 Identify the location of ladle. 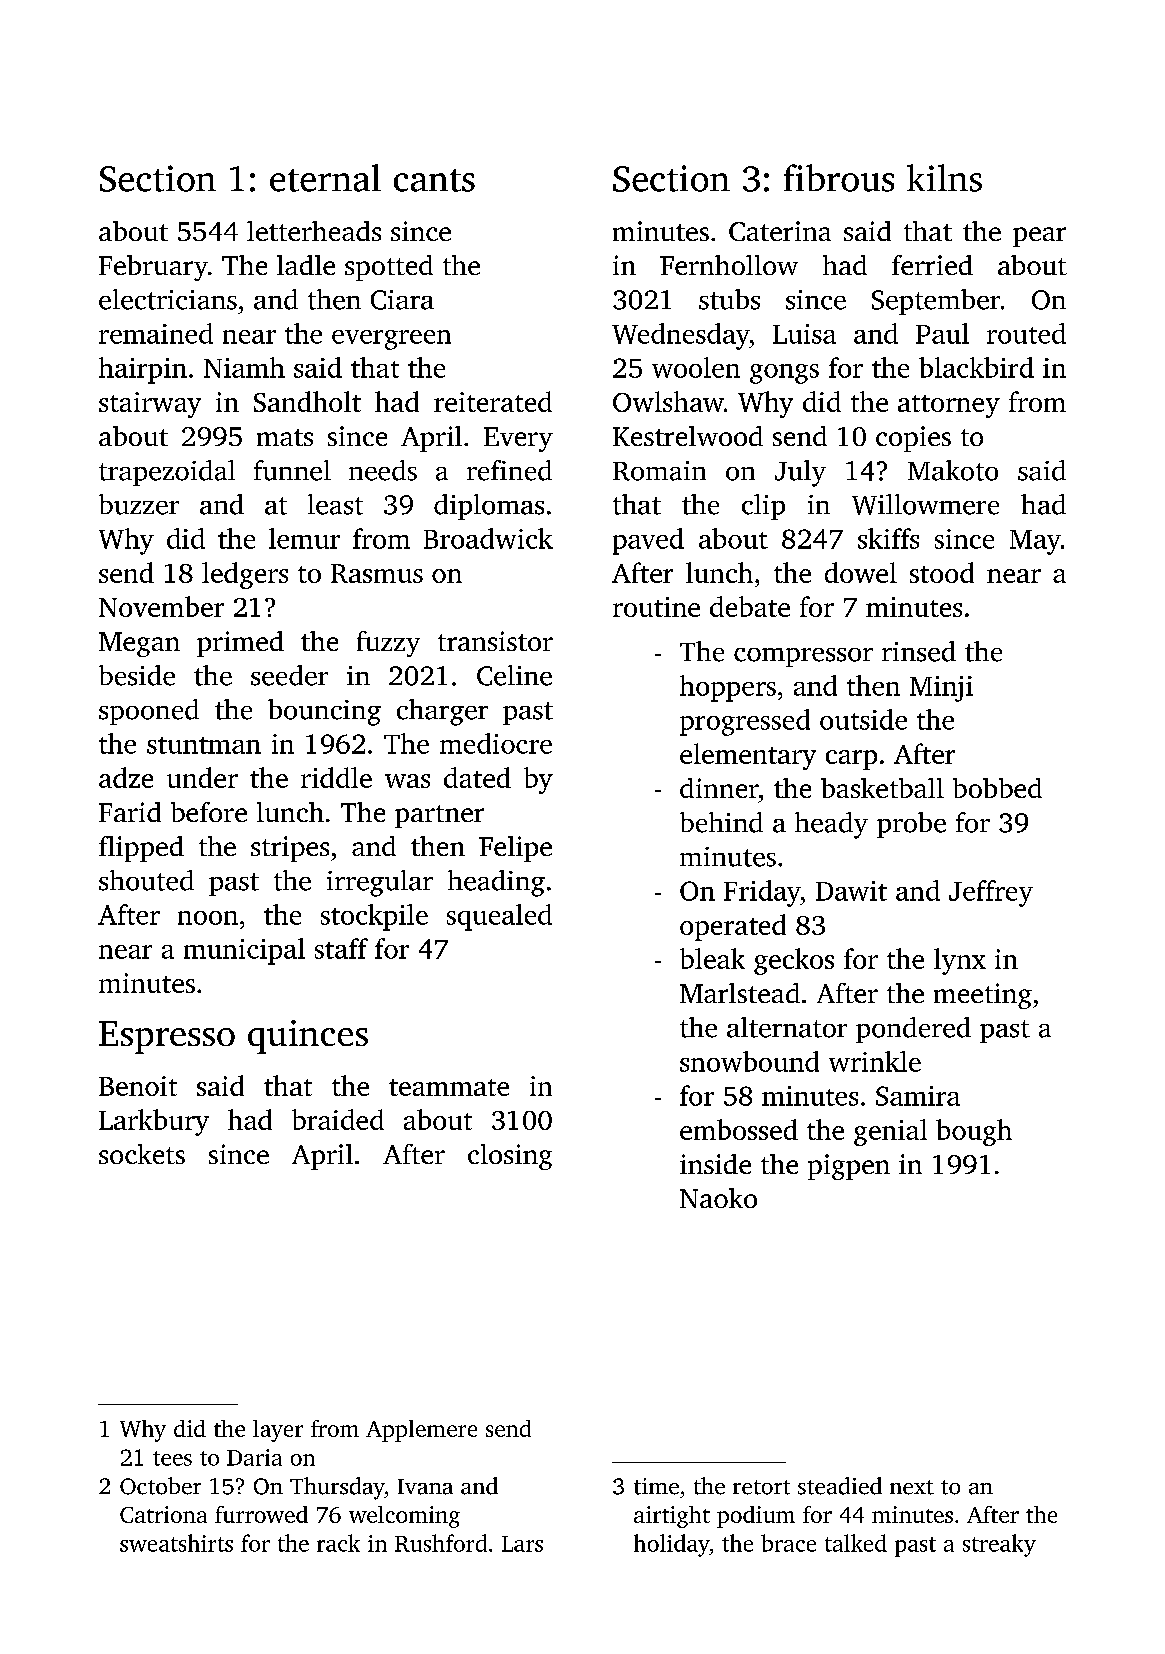
(306, 265).
